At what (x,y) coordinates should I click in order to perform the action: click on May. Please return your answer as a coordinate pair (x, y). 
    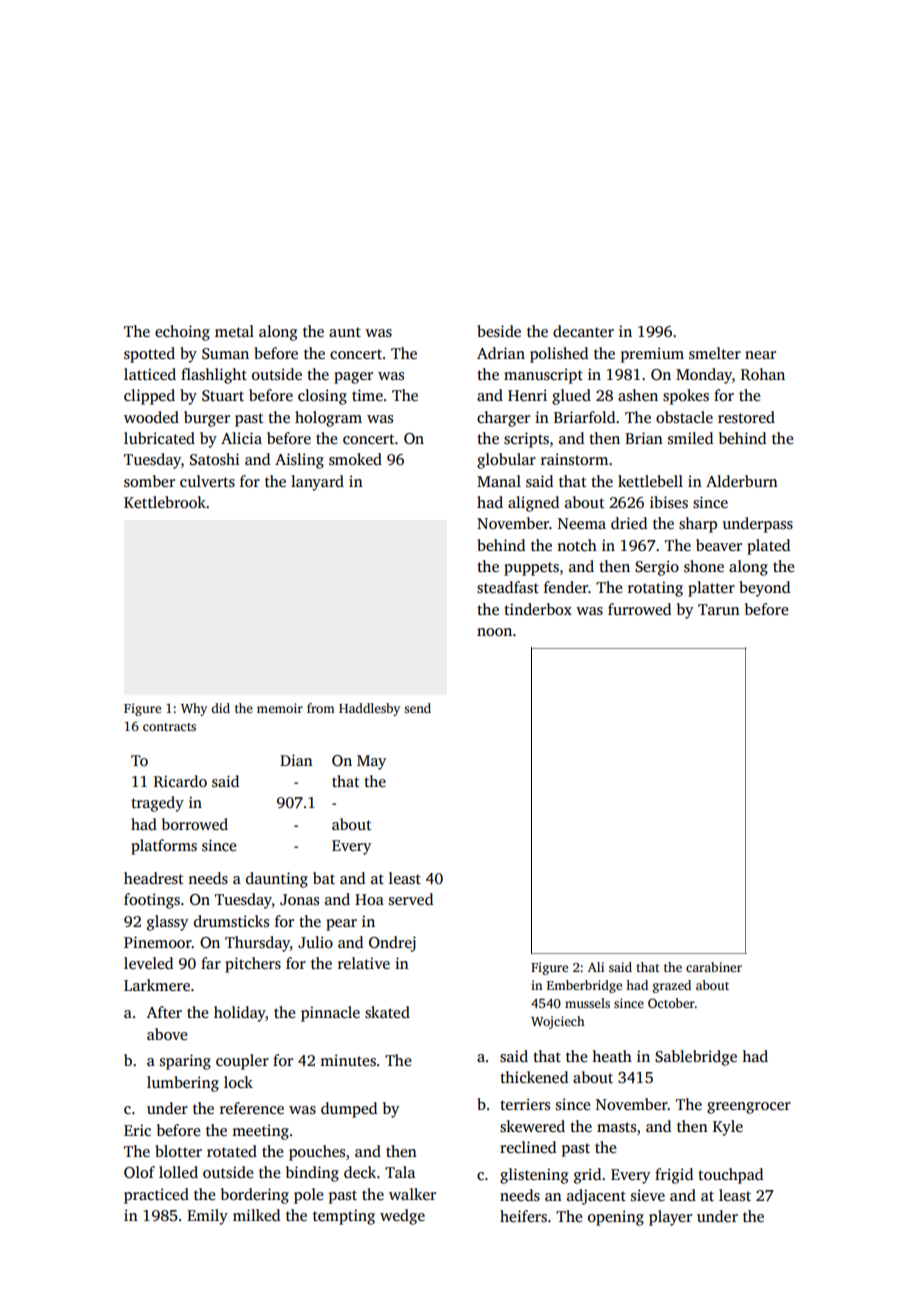
    Looking at the image, I should click on (371, 762).
